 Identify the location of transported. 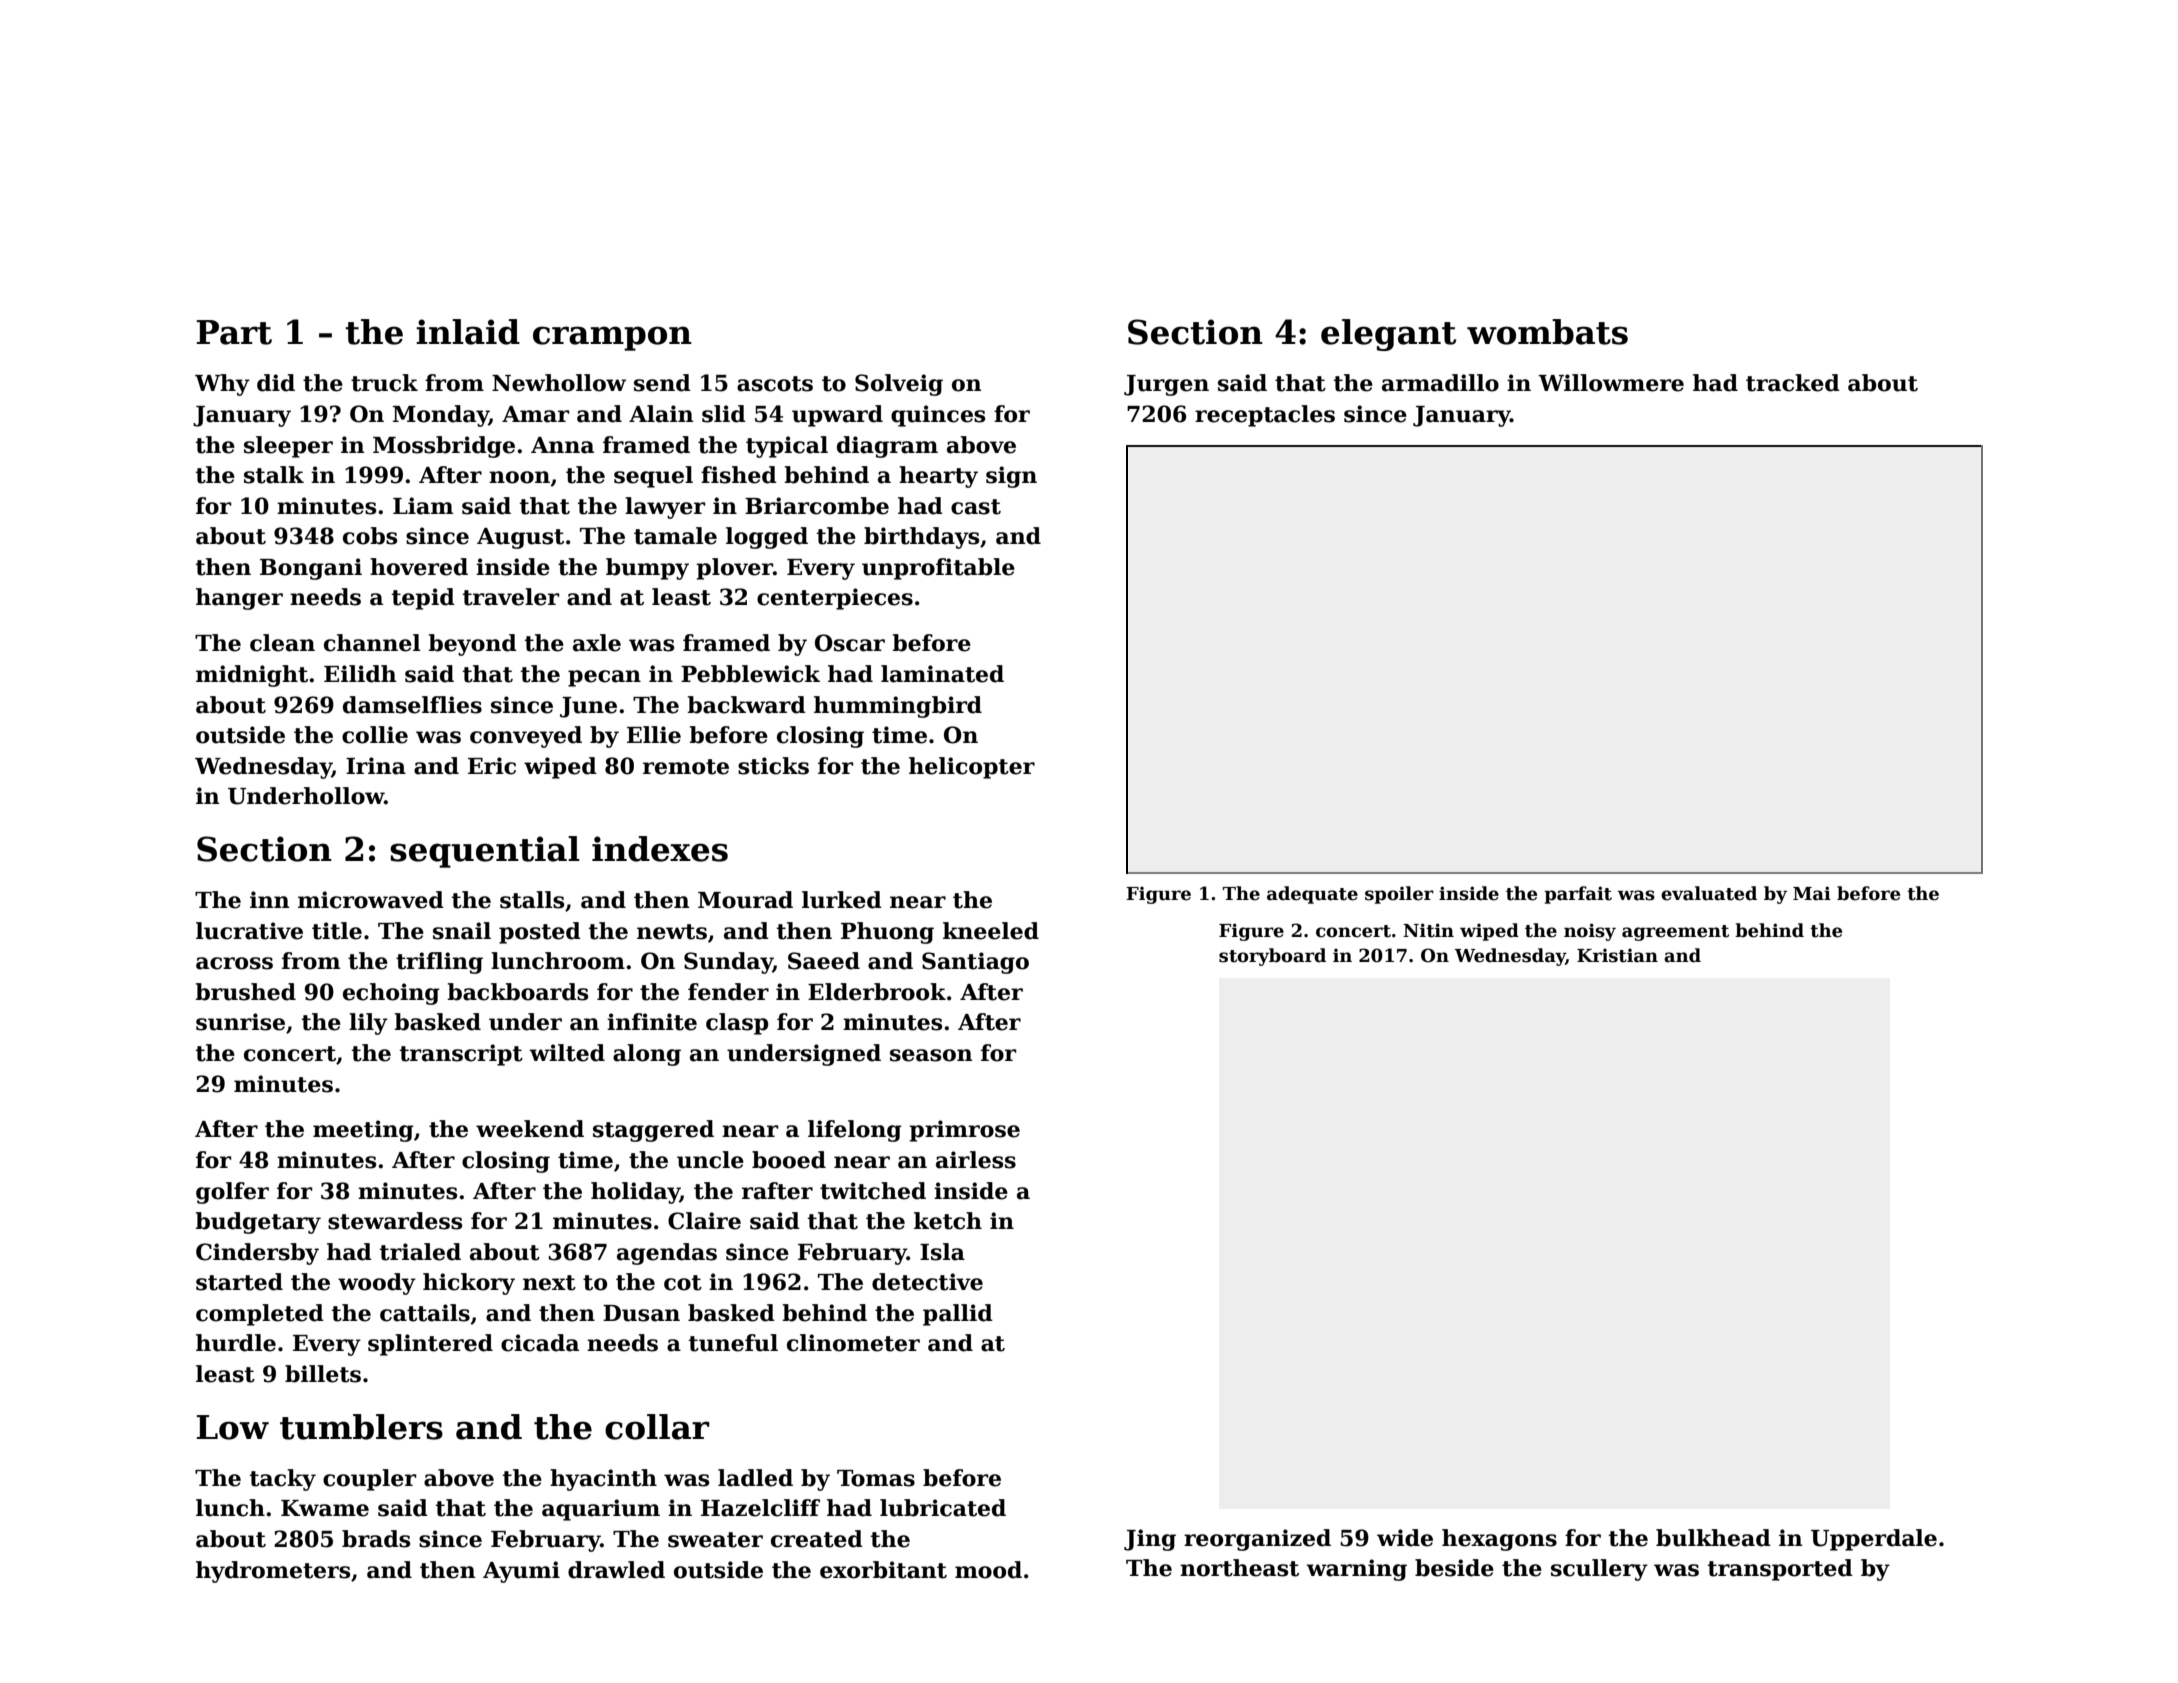
(1780, 1570).
